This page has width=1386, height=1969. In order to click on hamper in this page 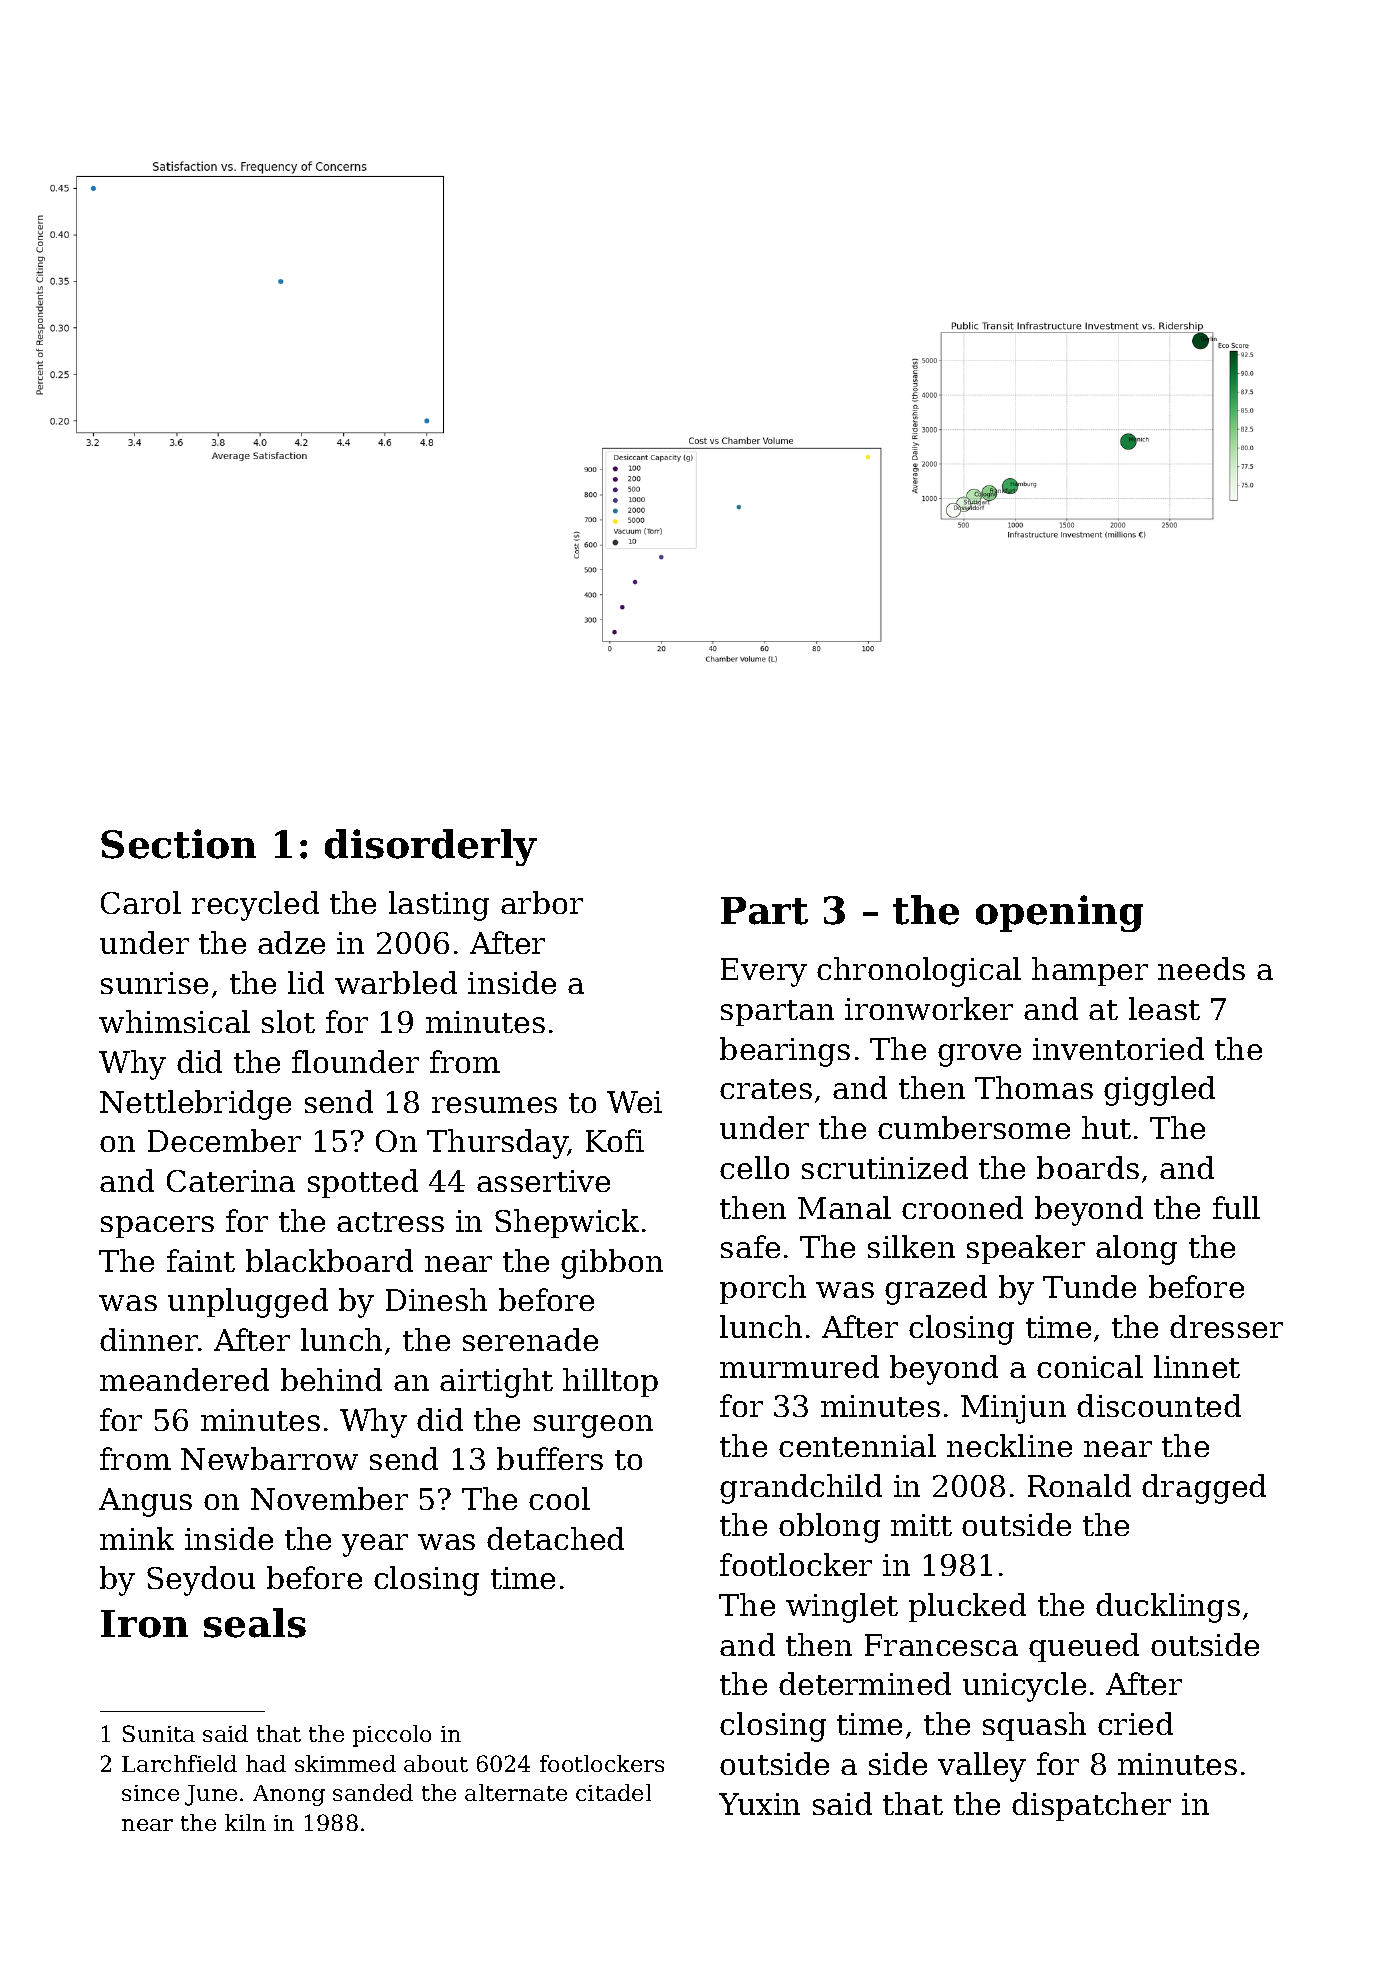, I will do `click(1090, 971)`.
